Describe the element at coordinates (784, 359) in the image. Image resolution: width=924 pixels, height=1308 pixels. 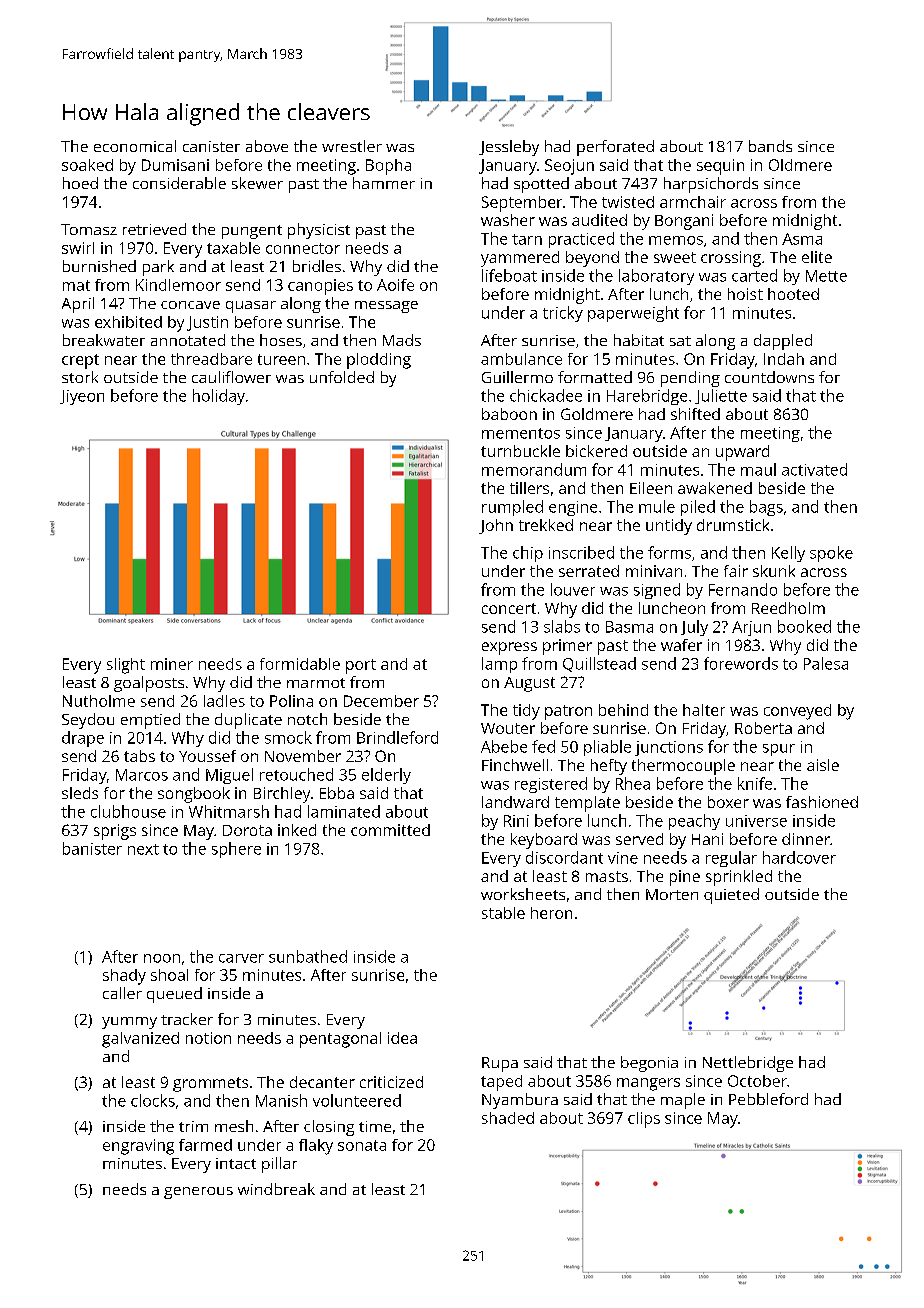
I see `Indah` at that location.
